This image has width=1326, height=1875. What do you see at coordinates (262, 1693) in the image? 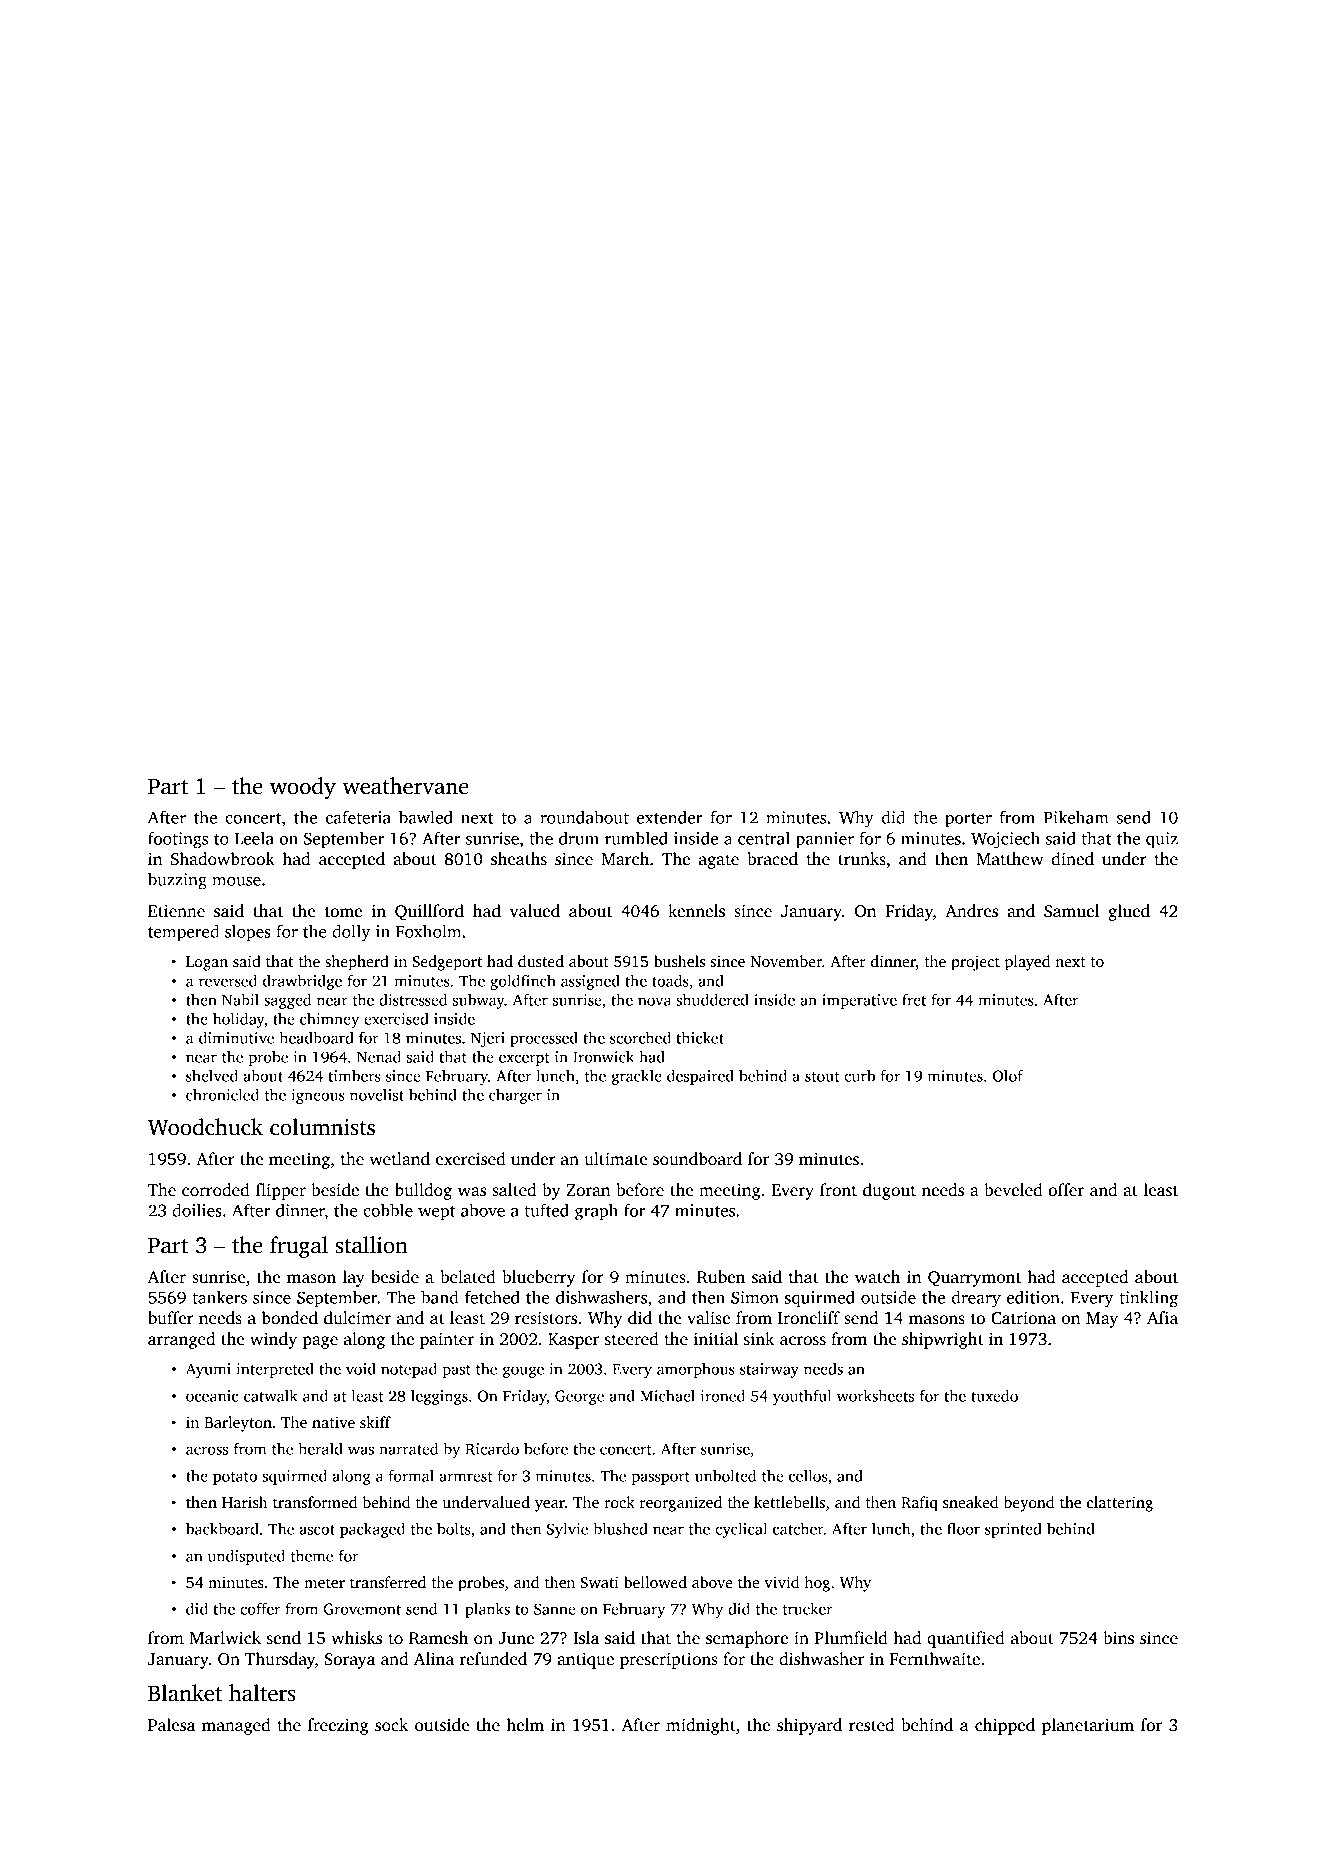
I see `halters` at bounding box center [262, 1693].
